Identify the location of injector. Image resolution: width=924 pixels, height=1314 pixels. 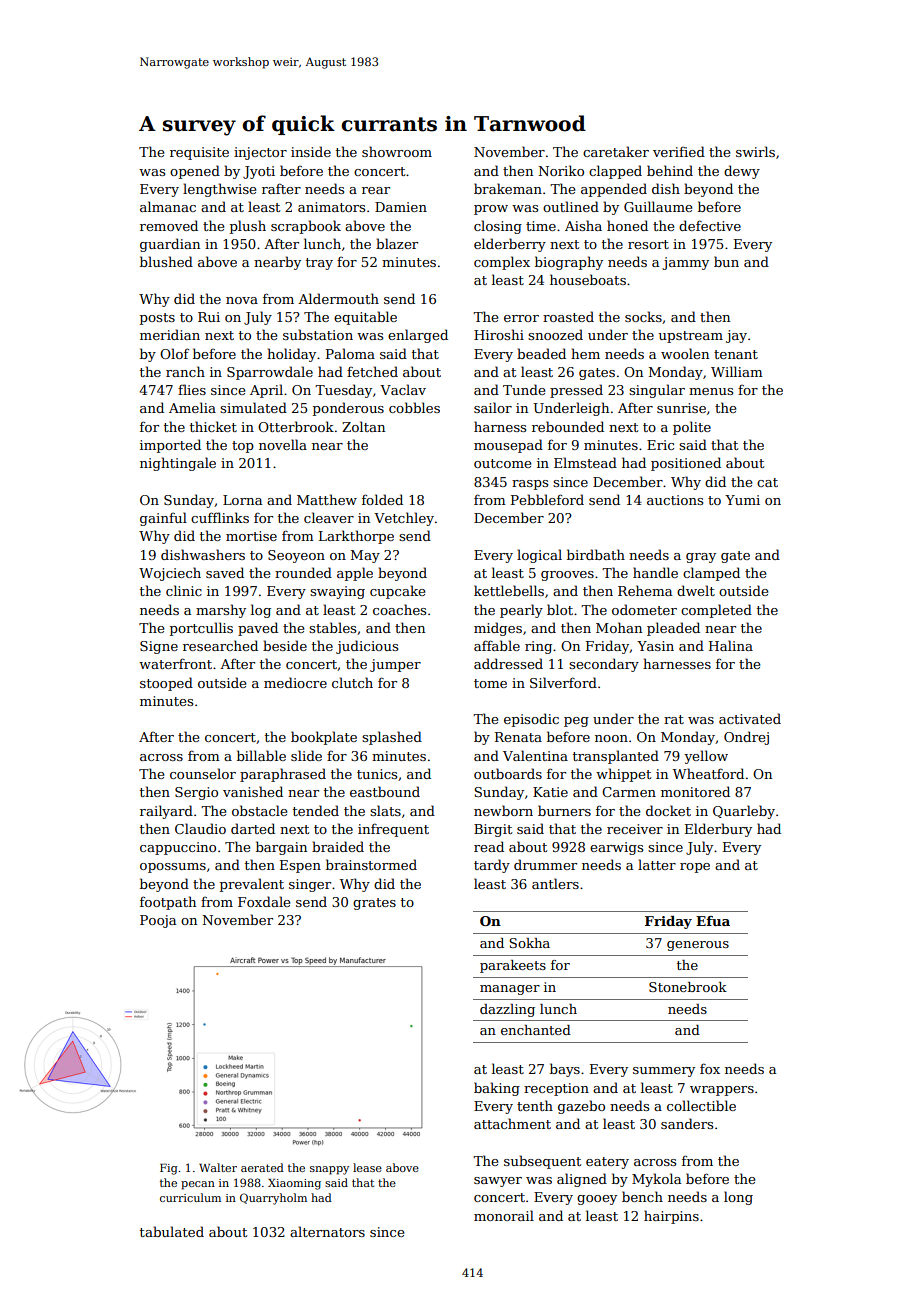
(260, 153).
